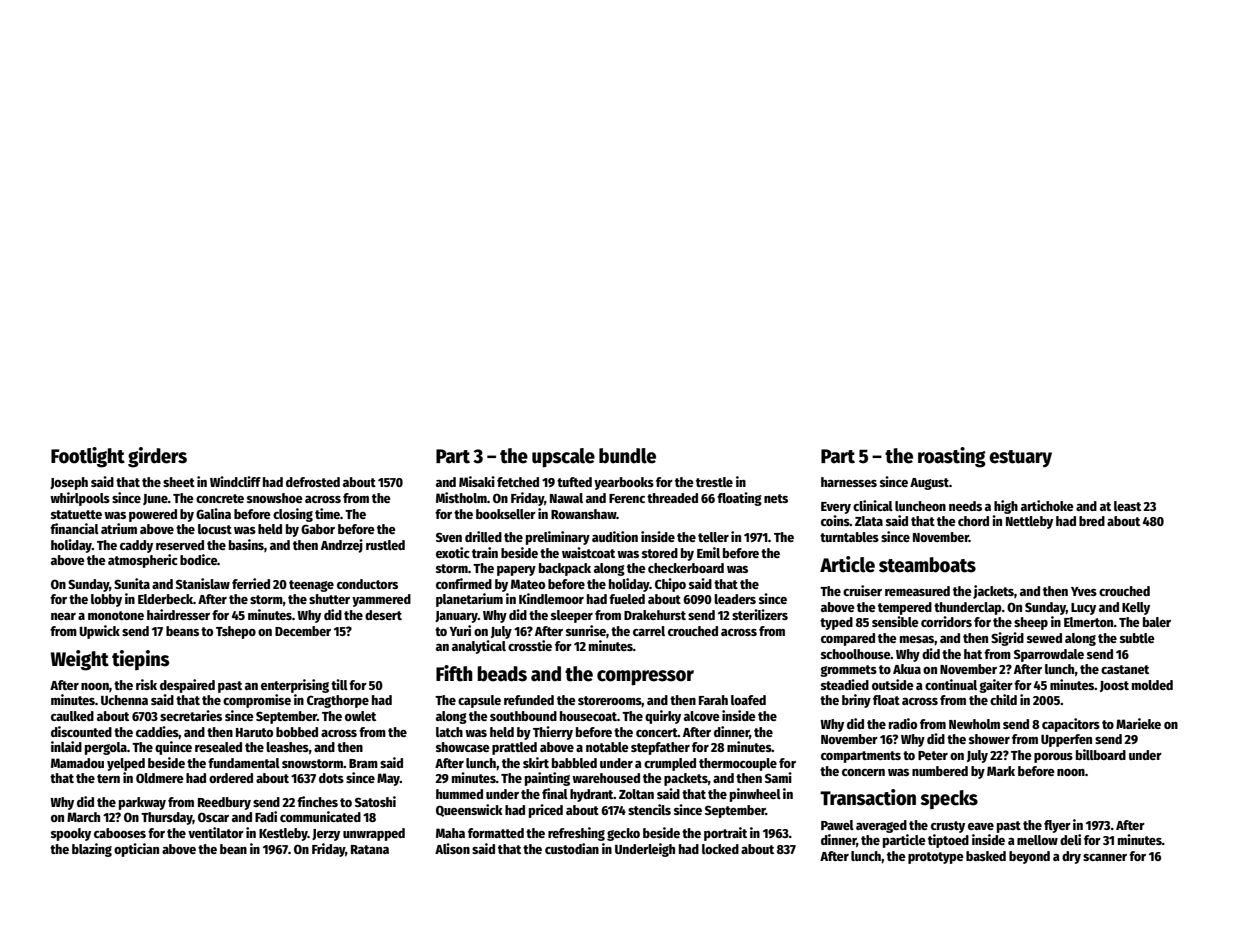 The height and width of the page is (952, 1233). I want to click on Sami, so click(778, 777).
